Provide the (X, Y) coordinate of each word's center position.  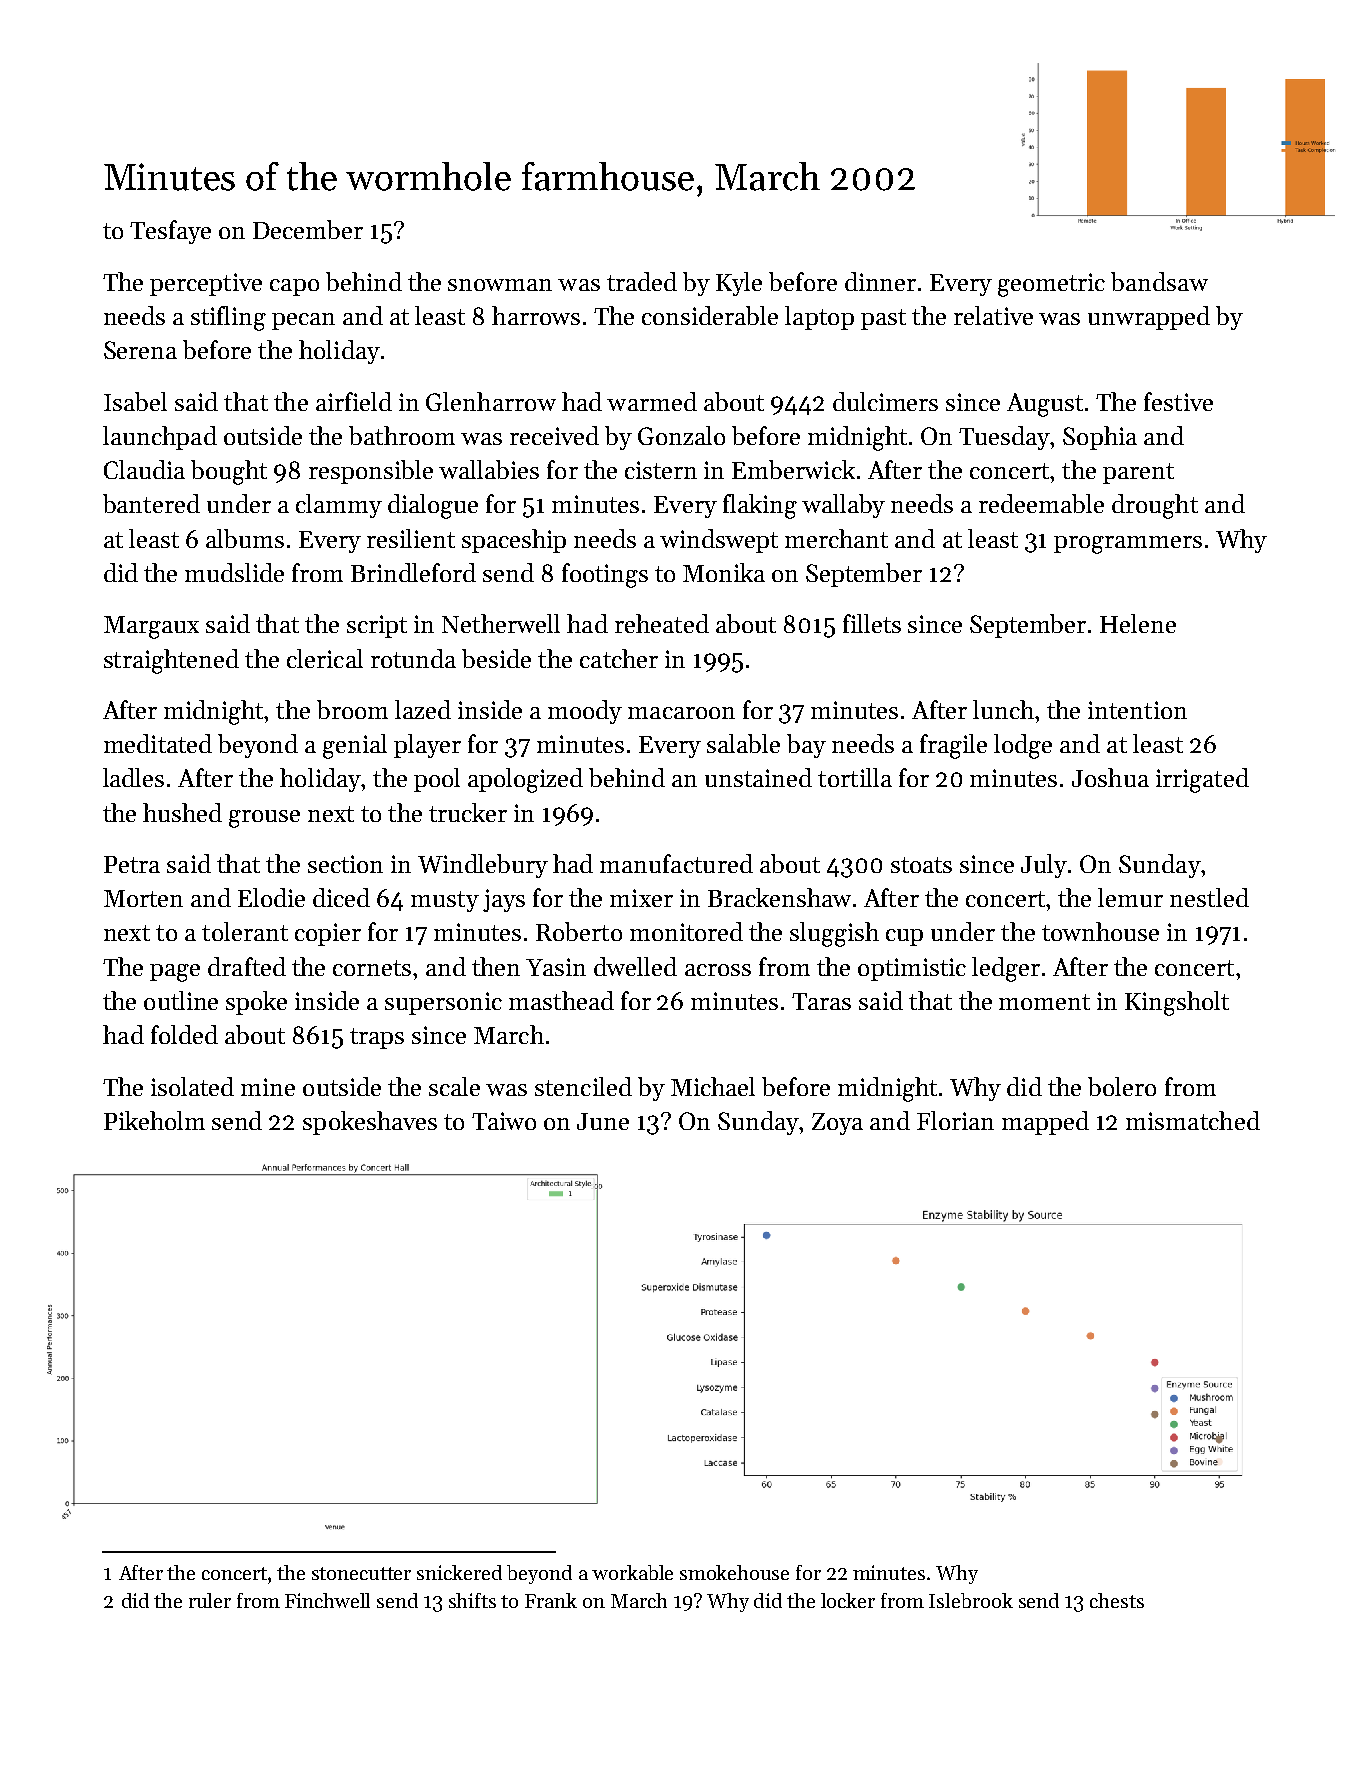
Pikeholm (154, 1120)
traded (642, 281)
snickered (459, 1572)
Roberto (579, 931)
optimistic (912, 969)
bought (229, 472)
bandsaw (1159, 281)
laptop (819, 318)
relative (993, 315)
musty (445, 901)
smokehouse (734, 1572)
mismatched (1193, 1120)
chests (1117, 1600)
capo (294, 287)
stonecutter (361, 1573)
